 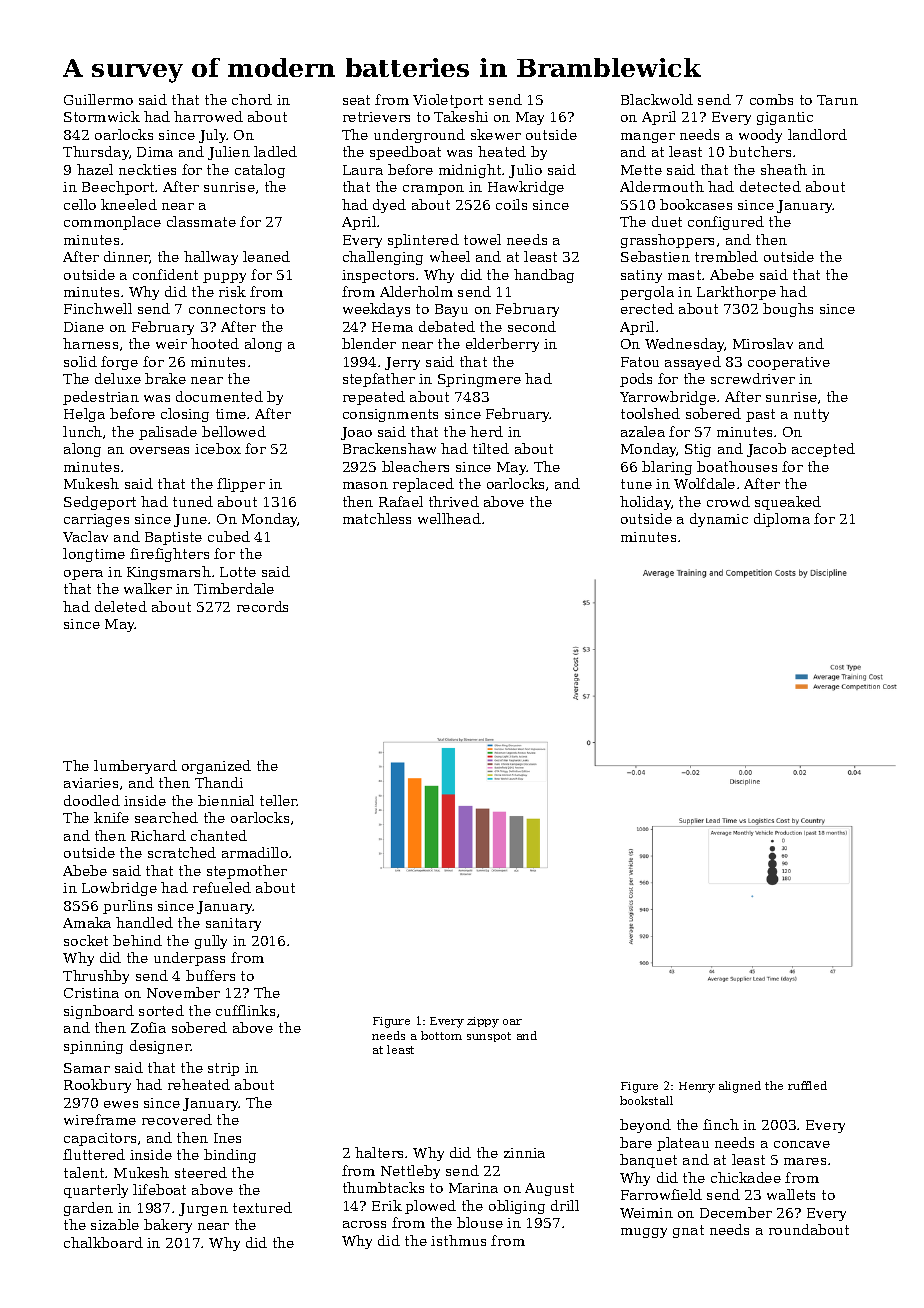 I want to click on Diane, so click(x=84, y=327).
